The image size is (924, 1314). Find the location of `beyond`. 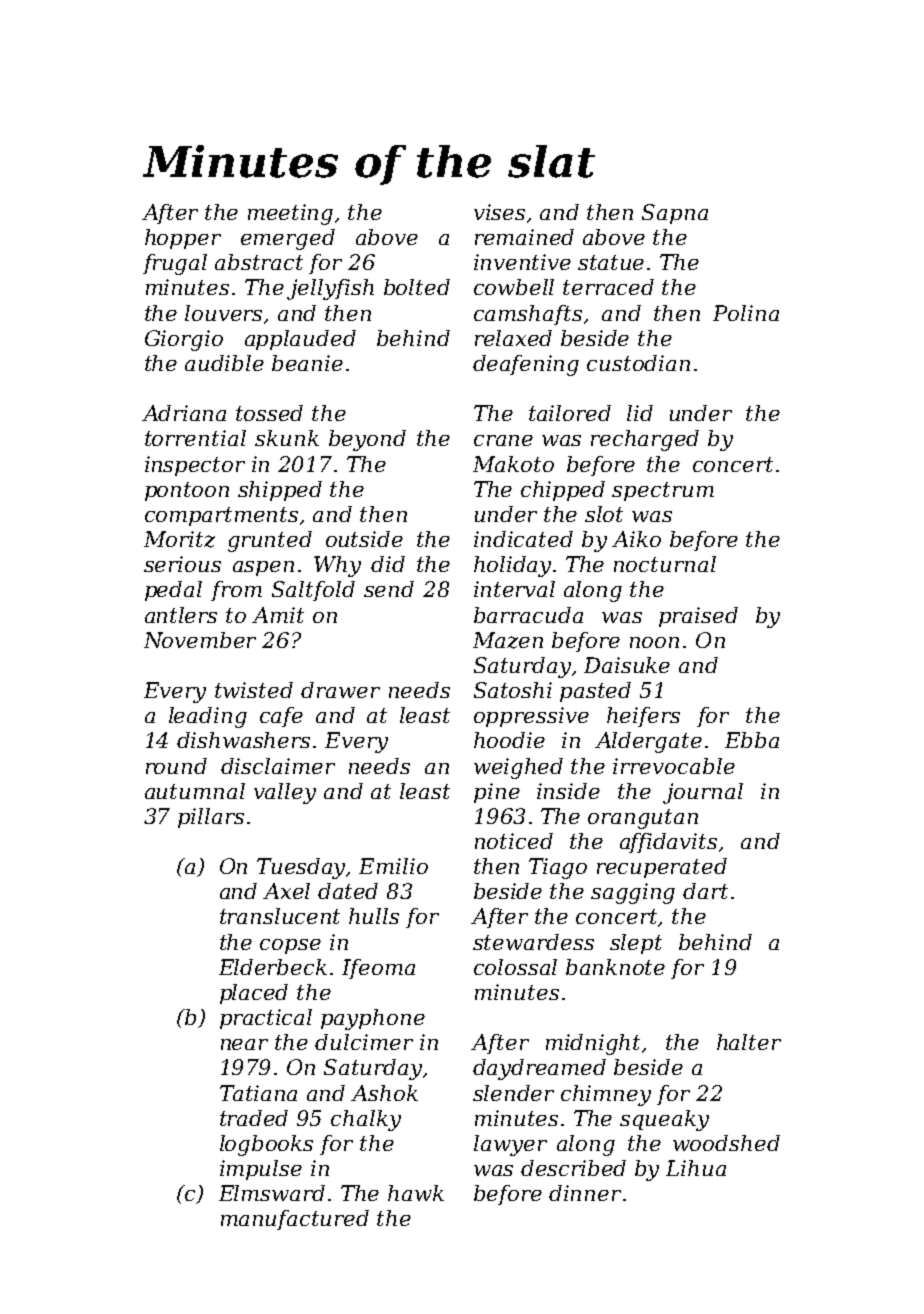

beyond is located at coordinates (367, 440).
